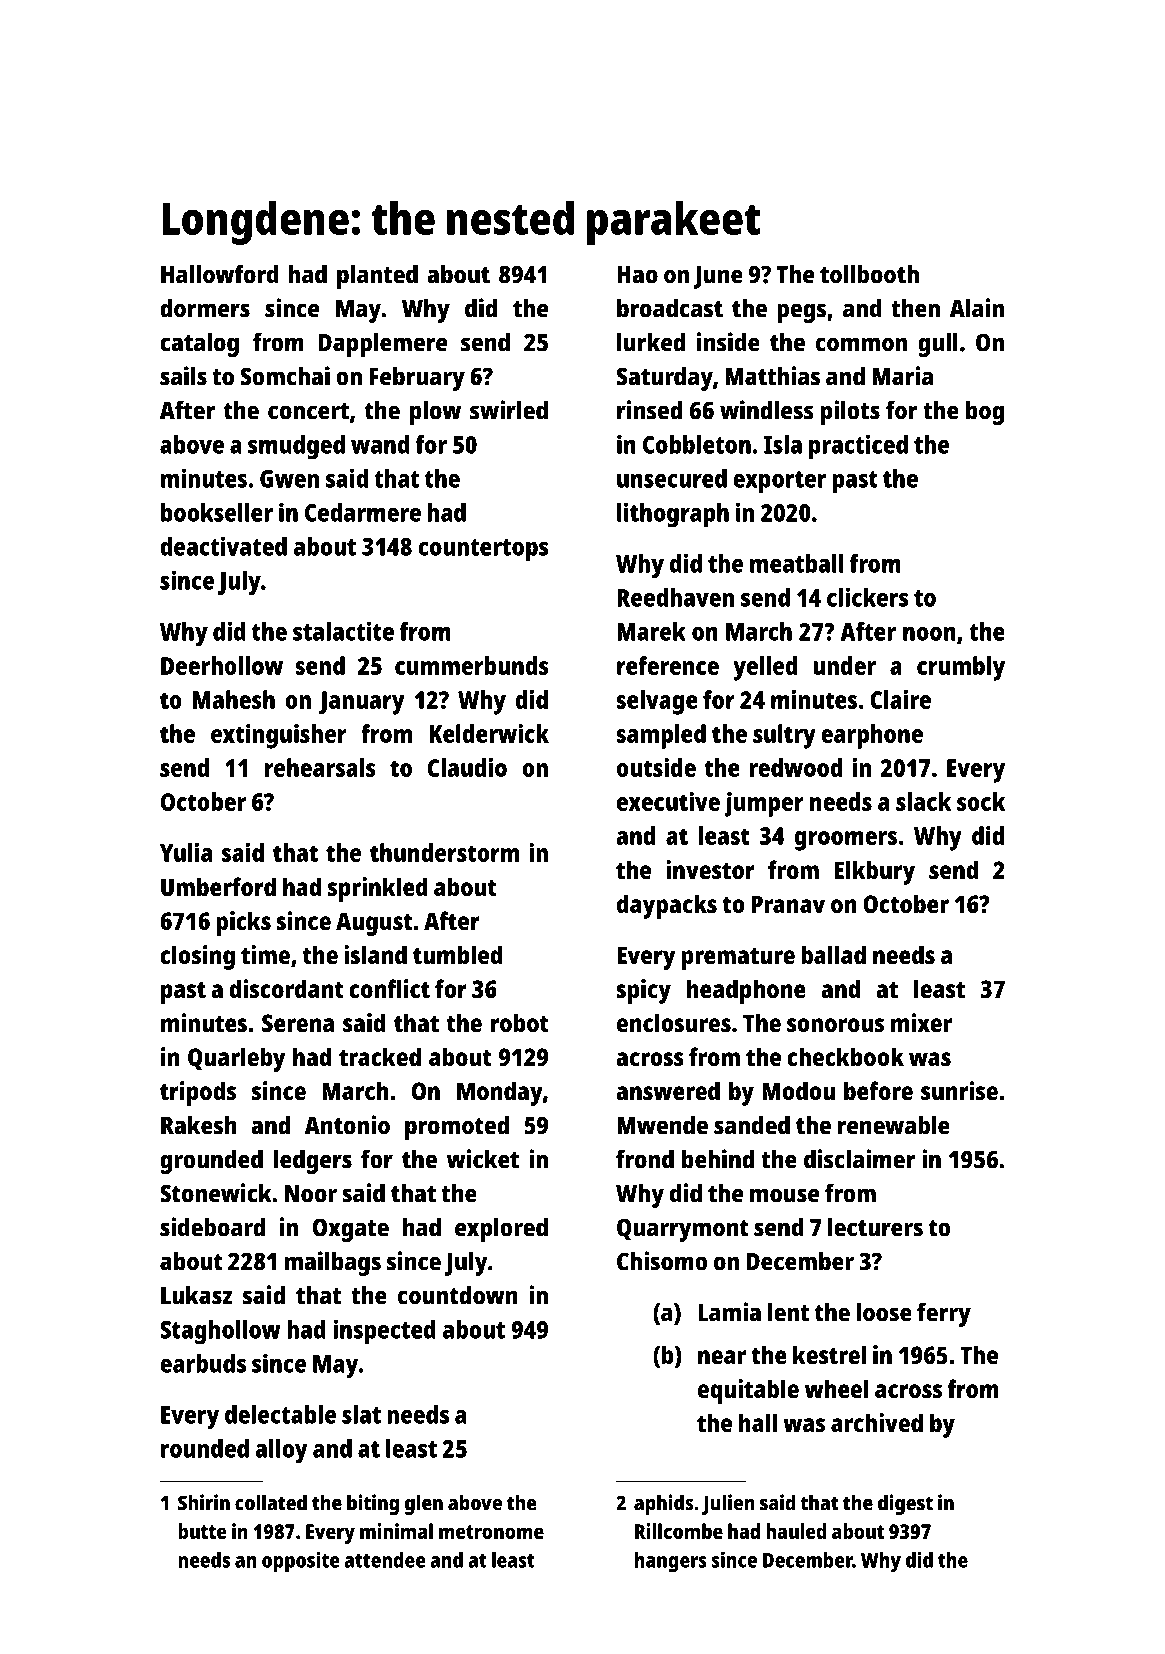  I want to click on Dapplemere, so click(383, 345).
